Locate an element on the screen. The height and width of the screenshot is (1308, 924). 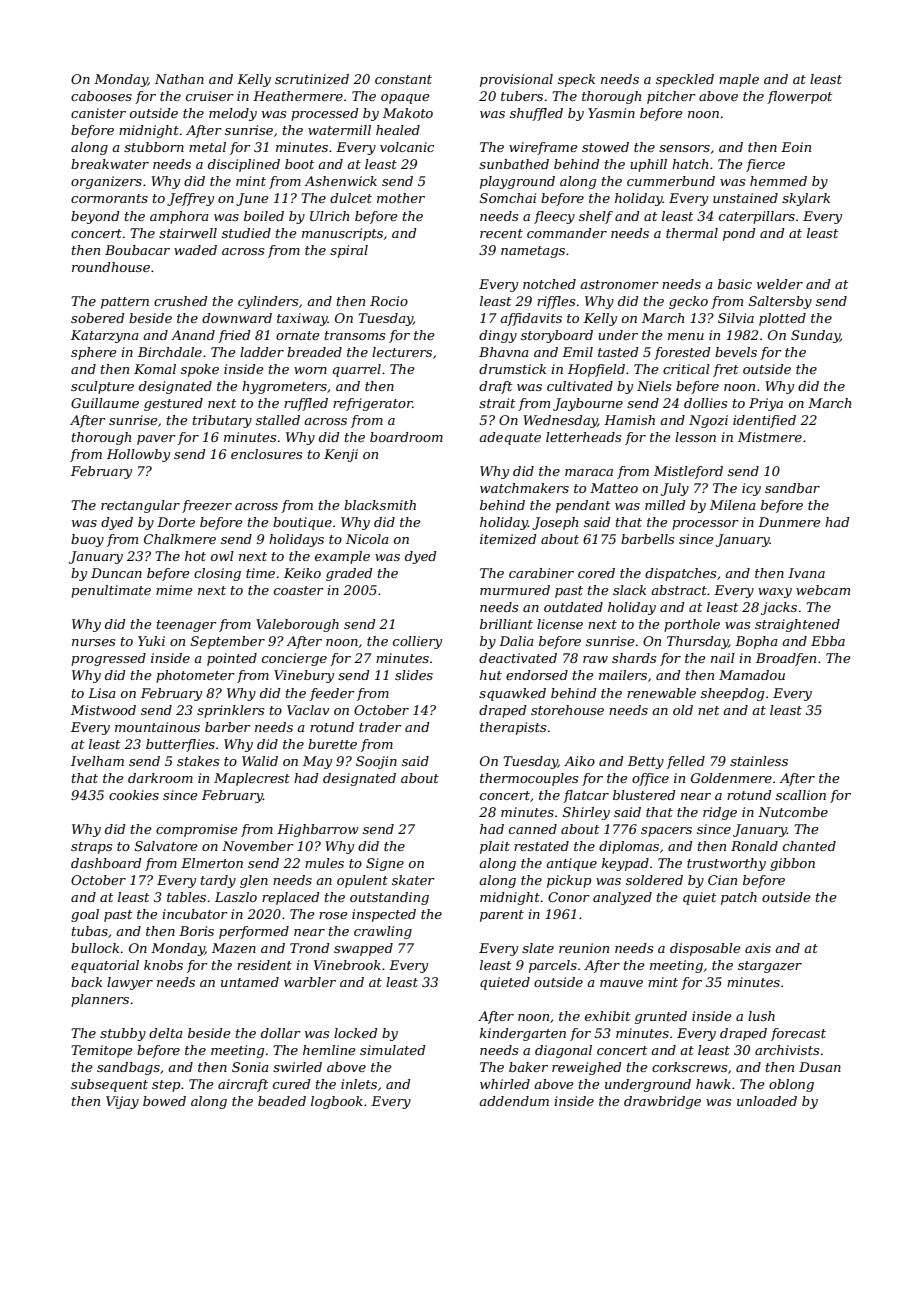
addendum is located at coordinates (514, 1101).
